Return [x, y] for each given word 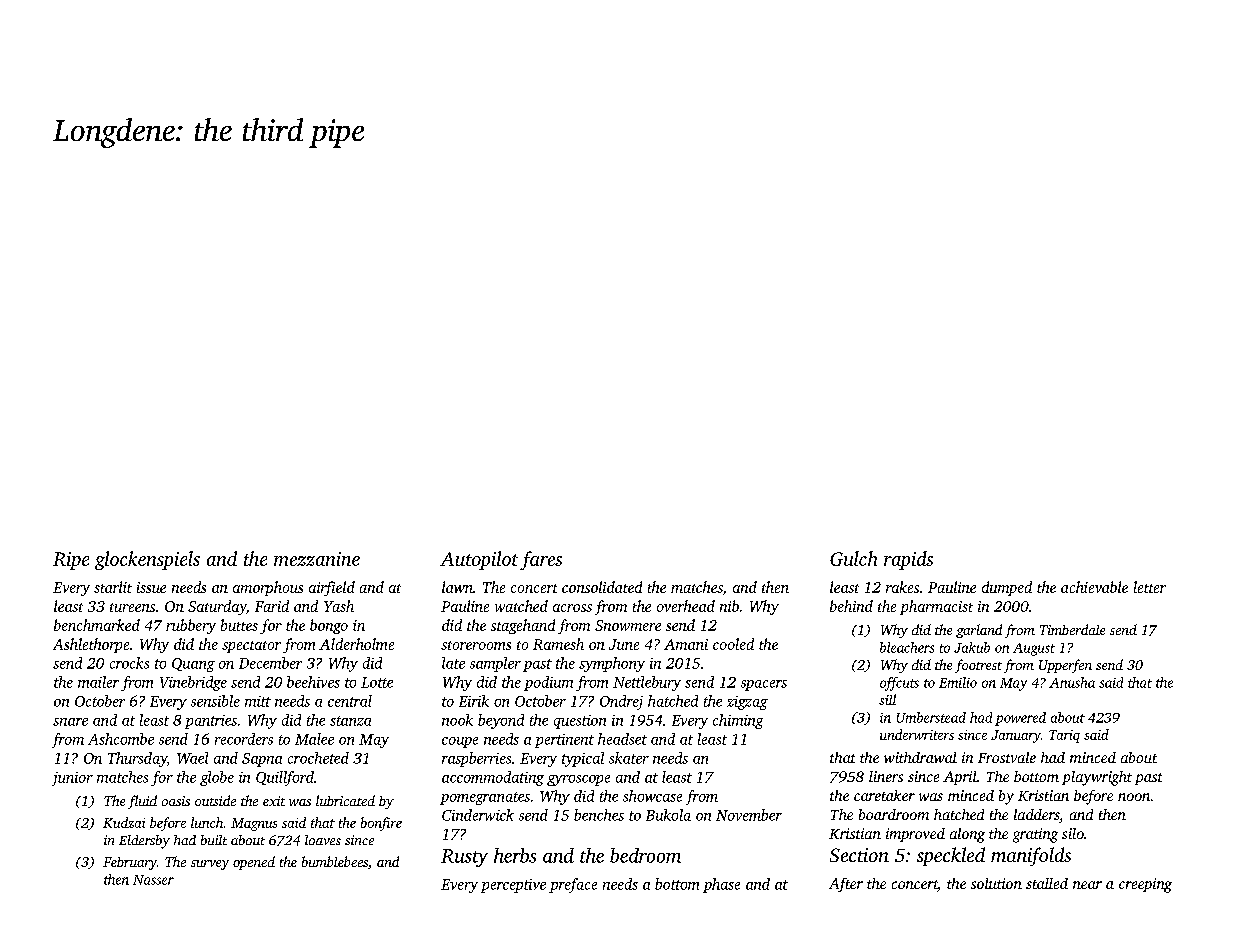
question [580, 722]
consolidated [602, 587]
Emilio [958, 682]
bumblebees [335, 861]
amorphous [268, 588]
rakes [902, 587]
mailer [98, 682]
